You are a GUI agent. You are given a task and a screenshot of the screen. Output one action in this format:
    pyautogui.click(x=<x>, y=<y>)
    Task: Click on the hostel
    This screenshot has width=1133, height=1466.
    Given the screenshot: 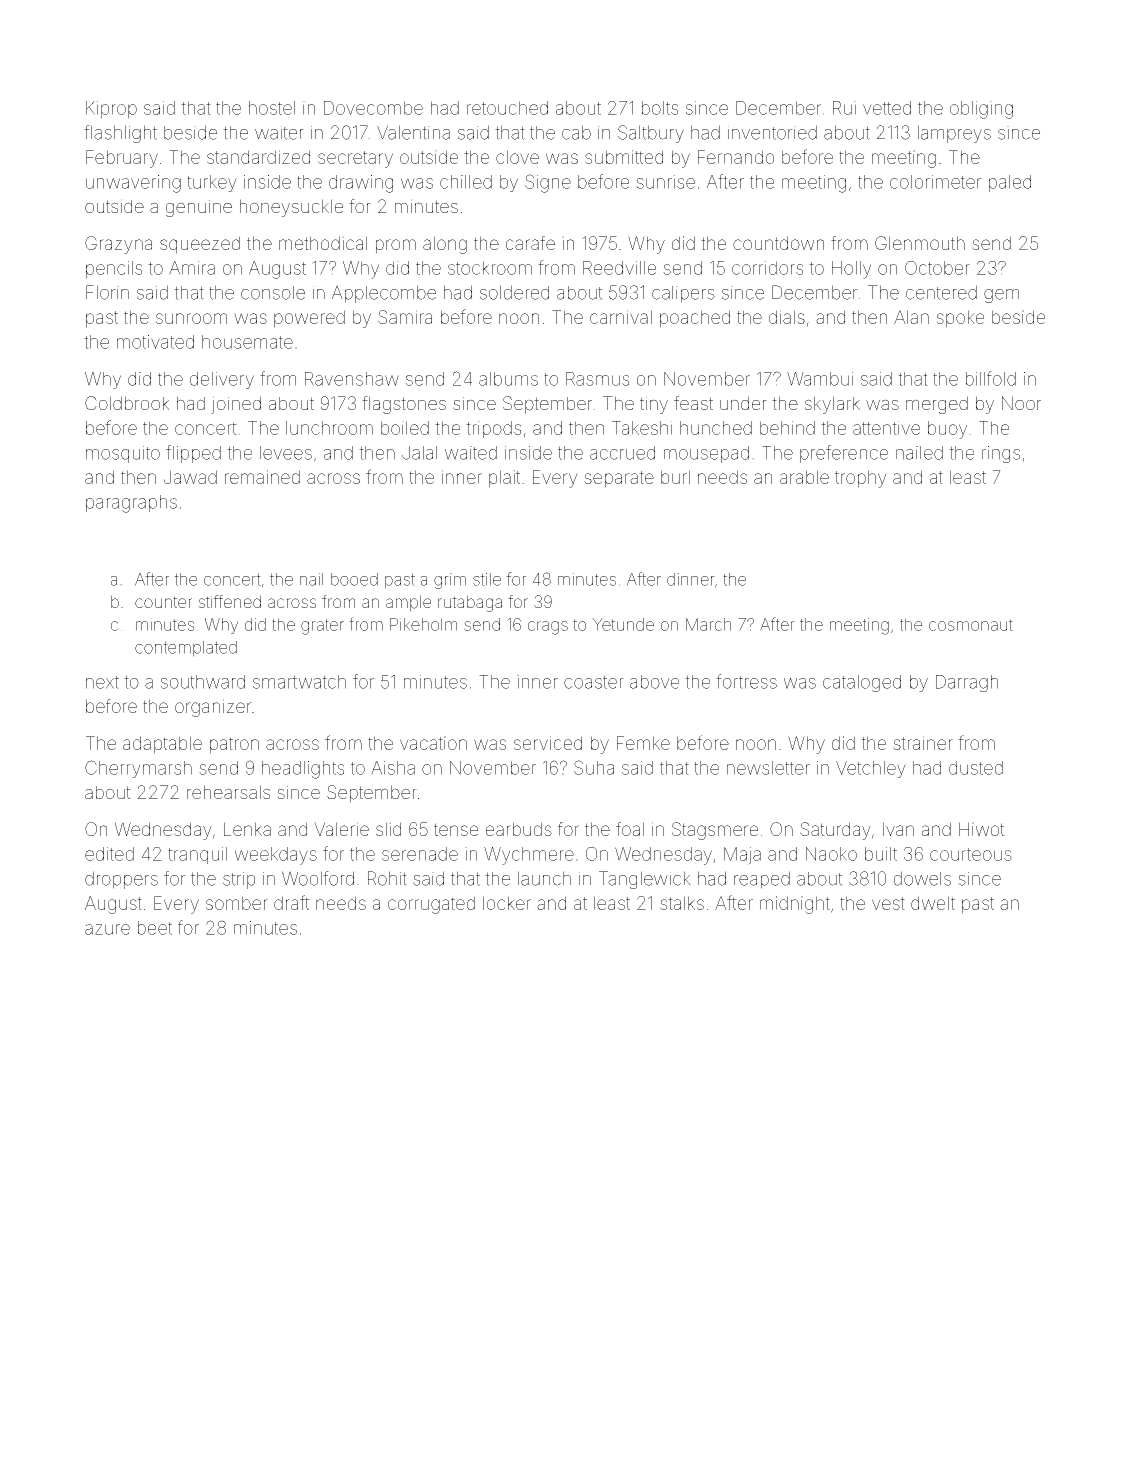 What is the action you would take?
    pyautogui.click(x=272, y=108)
